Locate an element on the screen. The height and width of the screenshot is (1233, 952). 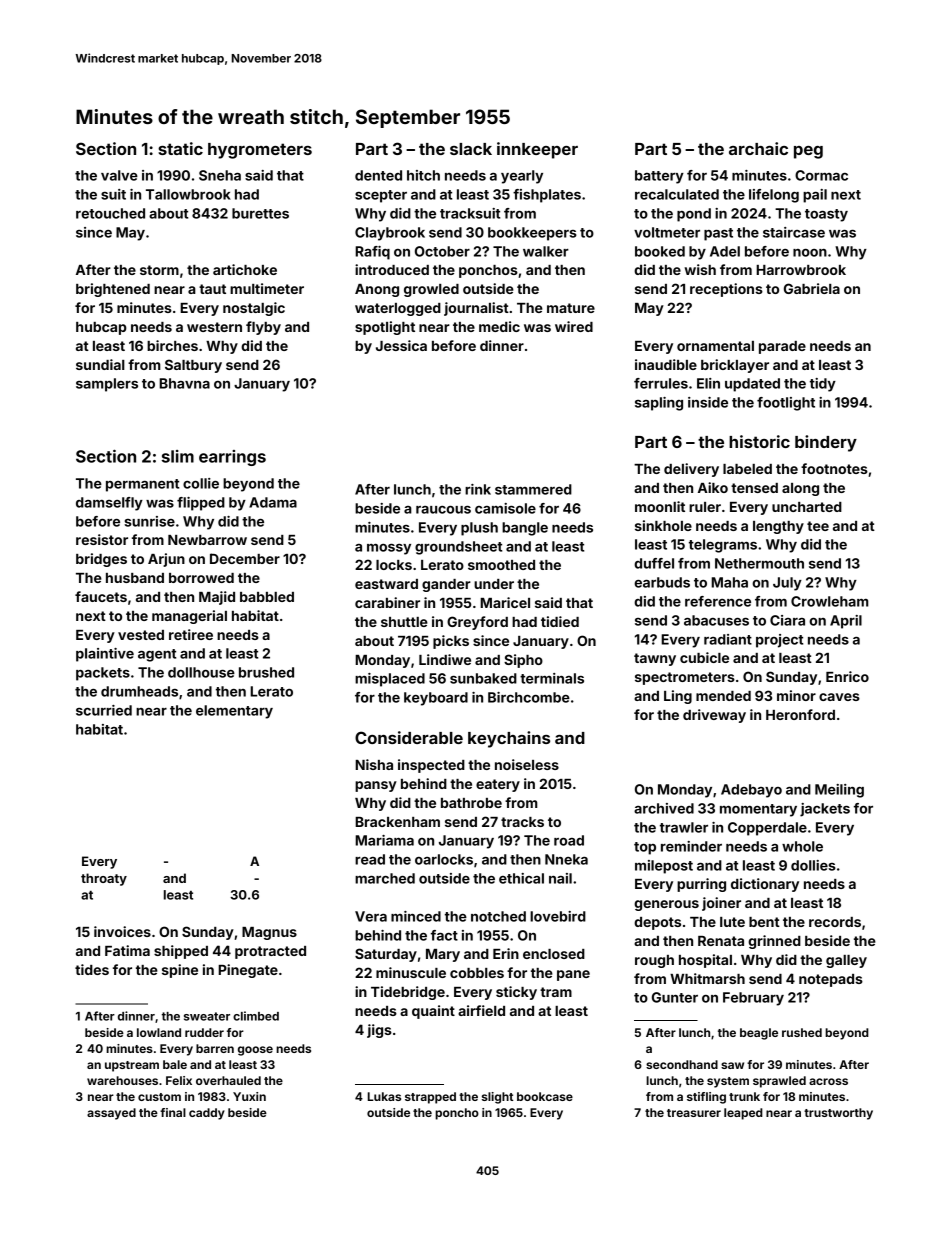
parade is located at coordinates (782, 347).
